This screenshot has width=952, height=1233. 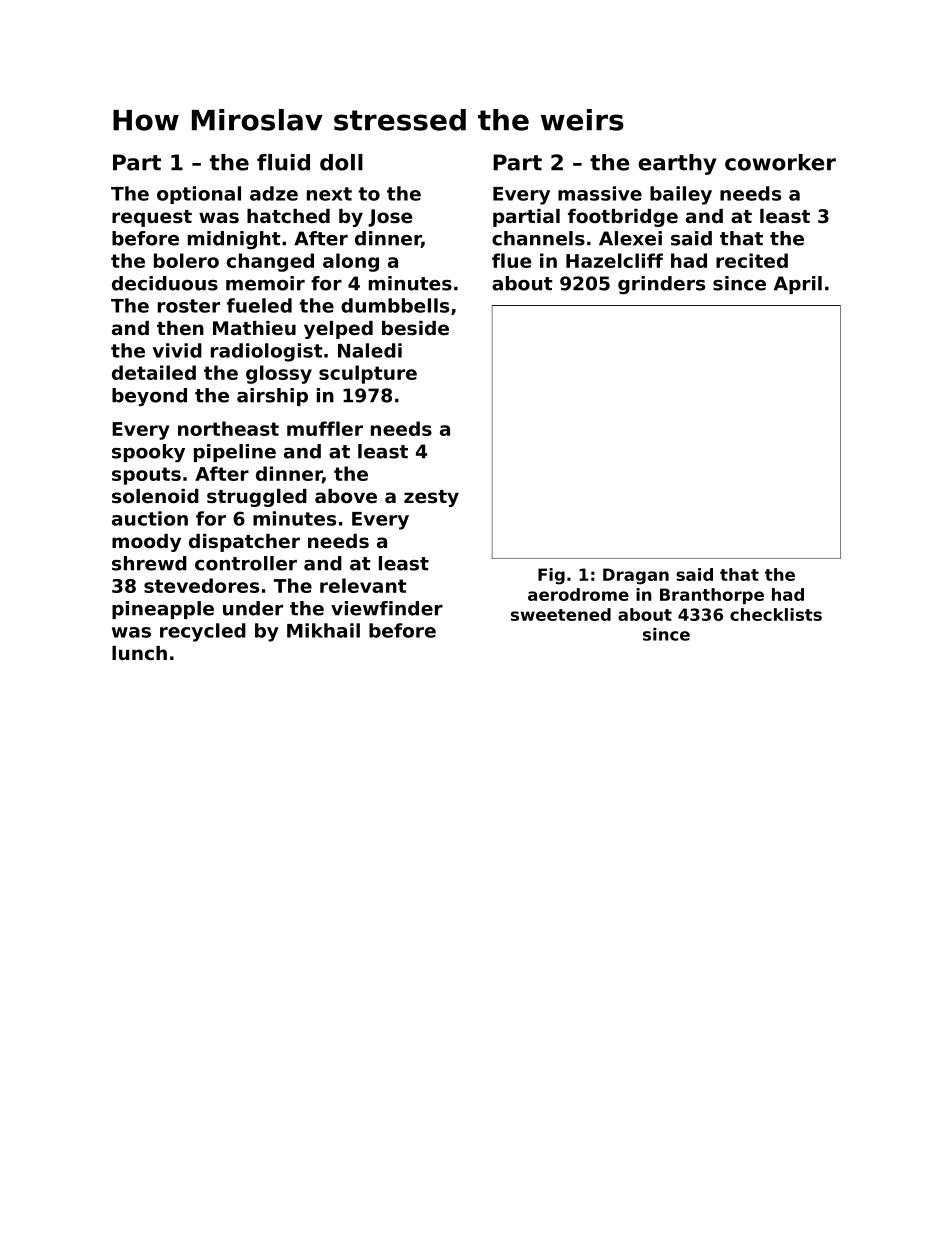 I want to click on glossy, so click(x=279, y=374).
